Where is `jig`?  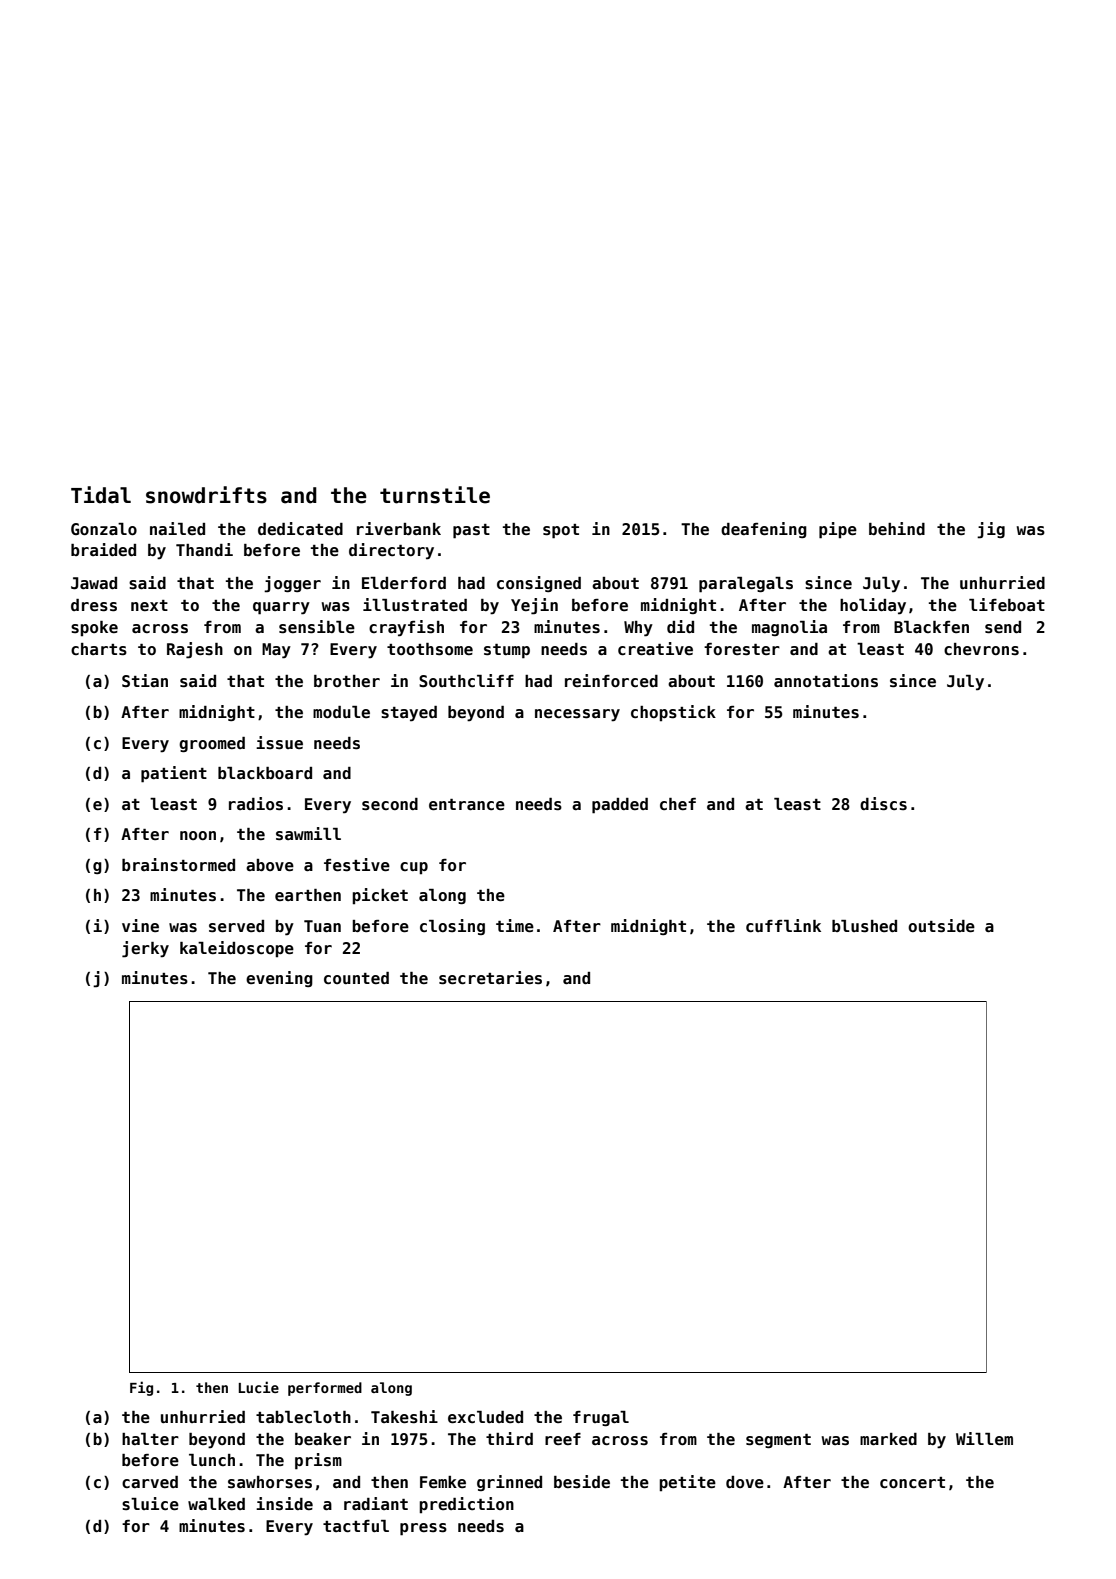
jig is located at coordinates (991, 530).
